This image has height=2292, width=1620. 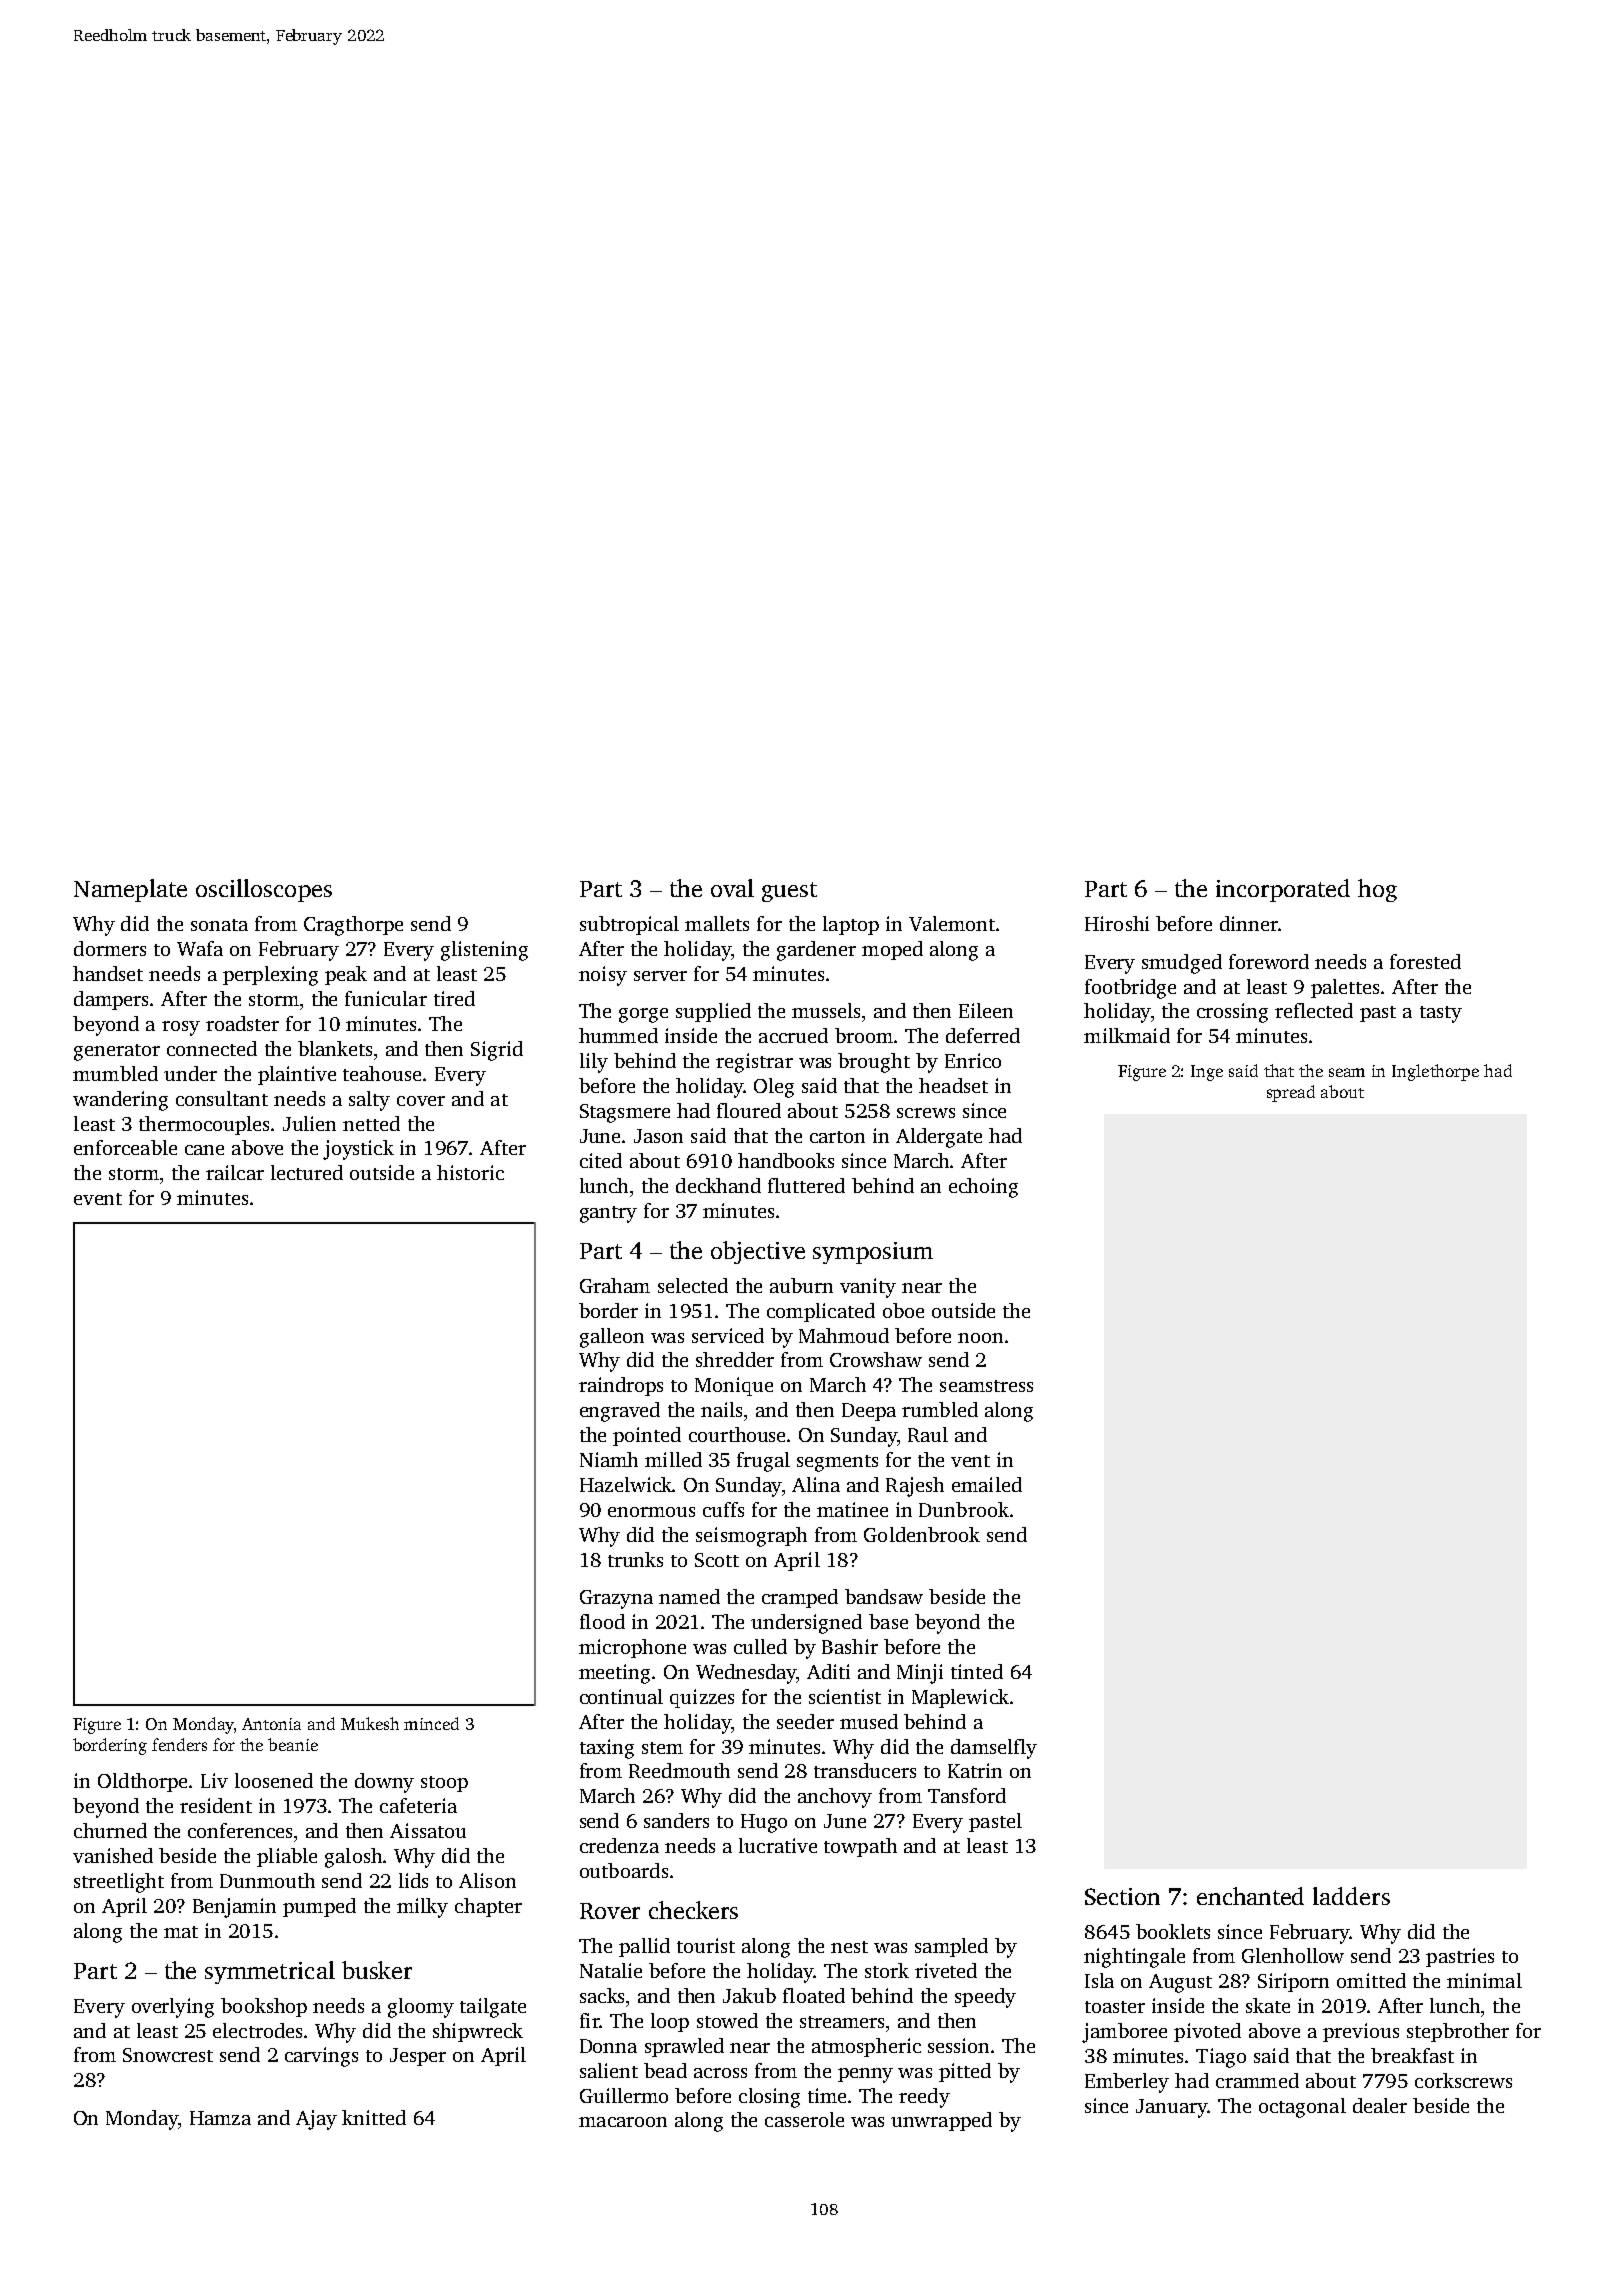 What do you see at coordinates (1291, 1093) in the image?
I see `spread` at bounding box center [1291, 1093].
